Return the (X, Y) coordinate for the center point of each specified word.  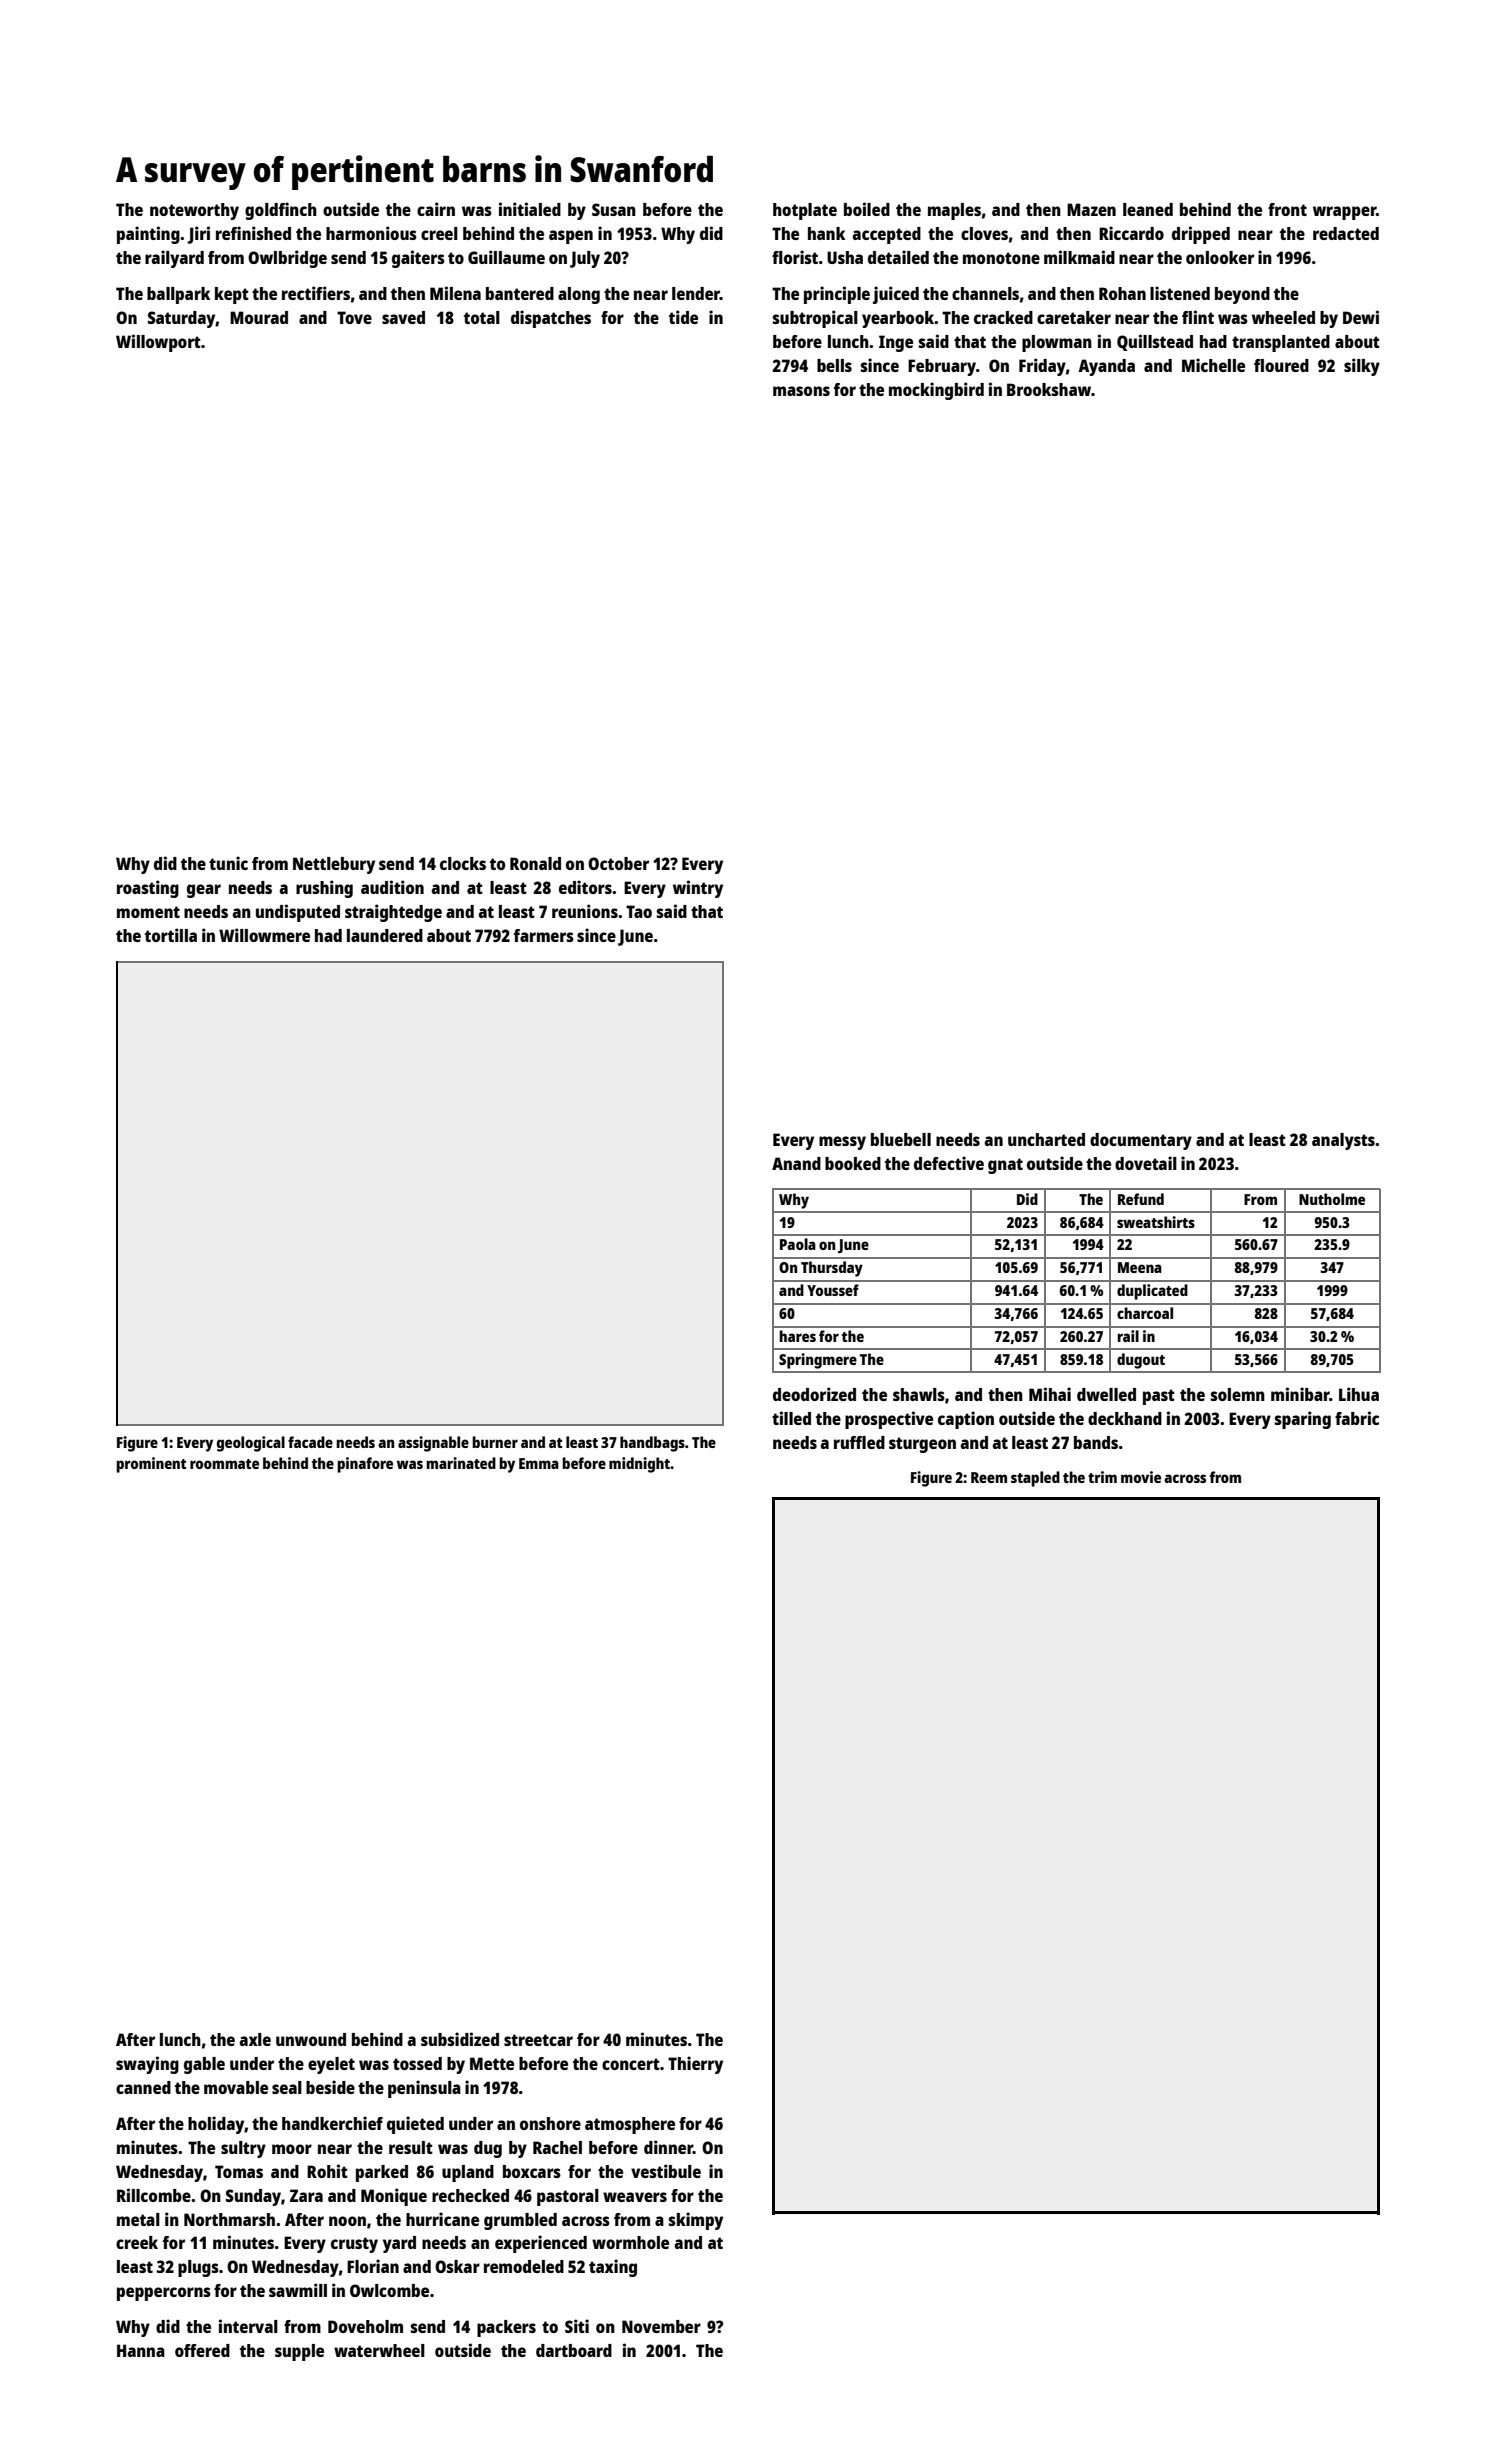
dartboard (574, 2350)
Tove (354, 317)
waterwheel (379, 2350)
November (661, 2326)
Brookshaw (1049, 389)
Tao (639, 911)
